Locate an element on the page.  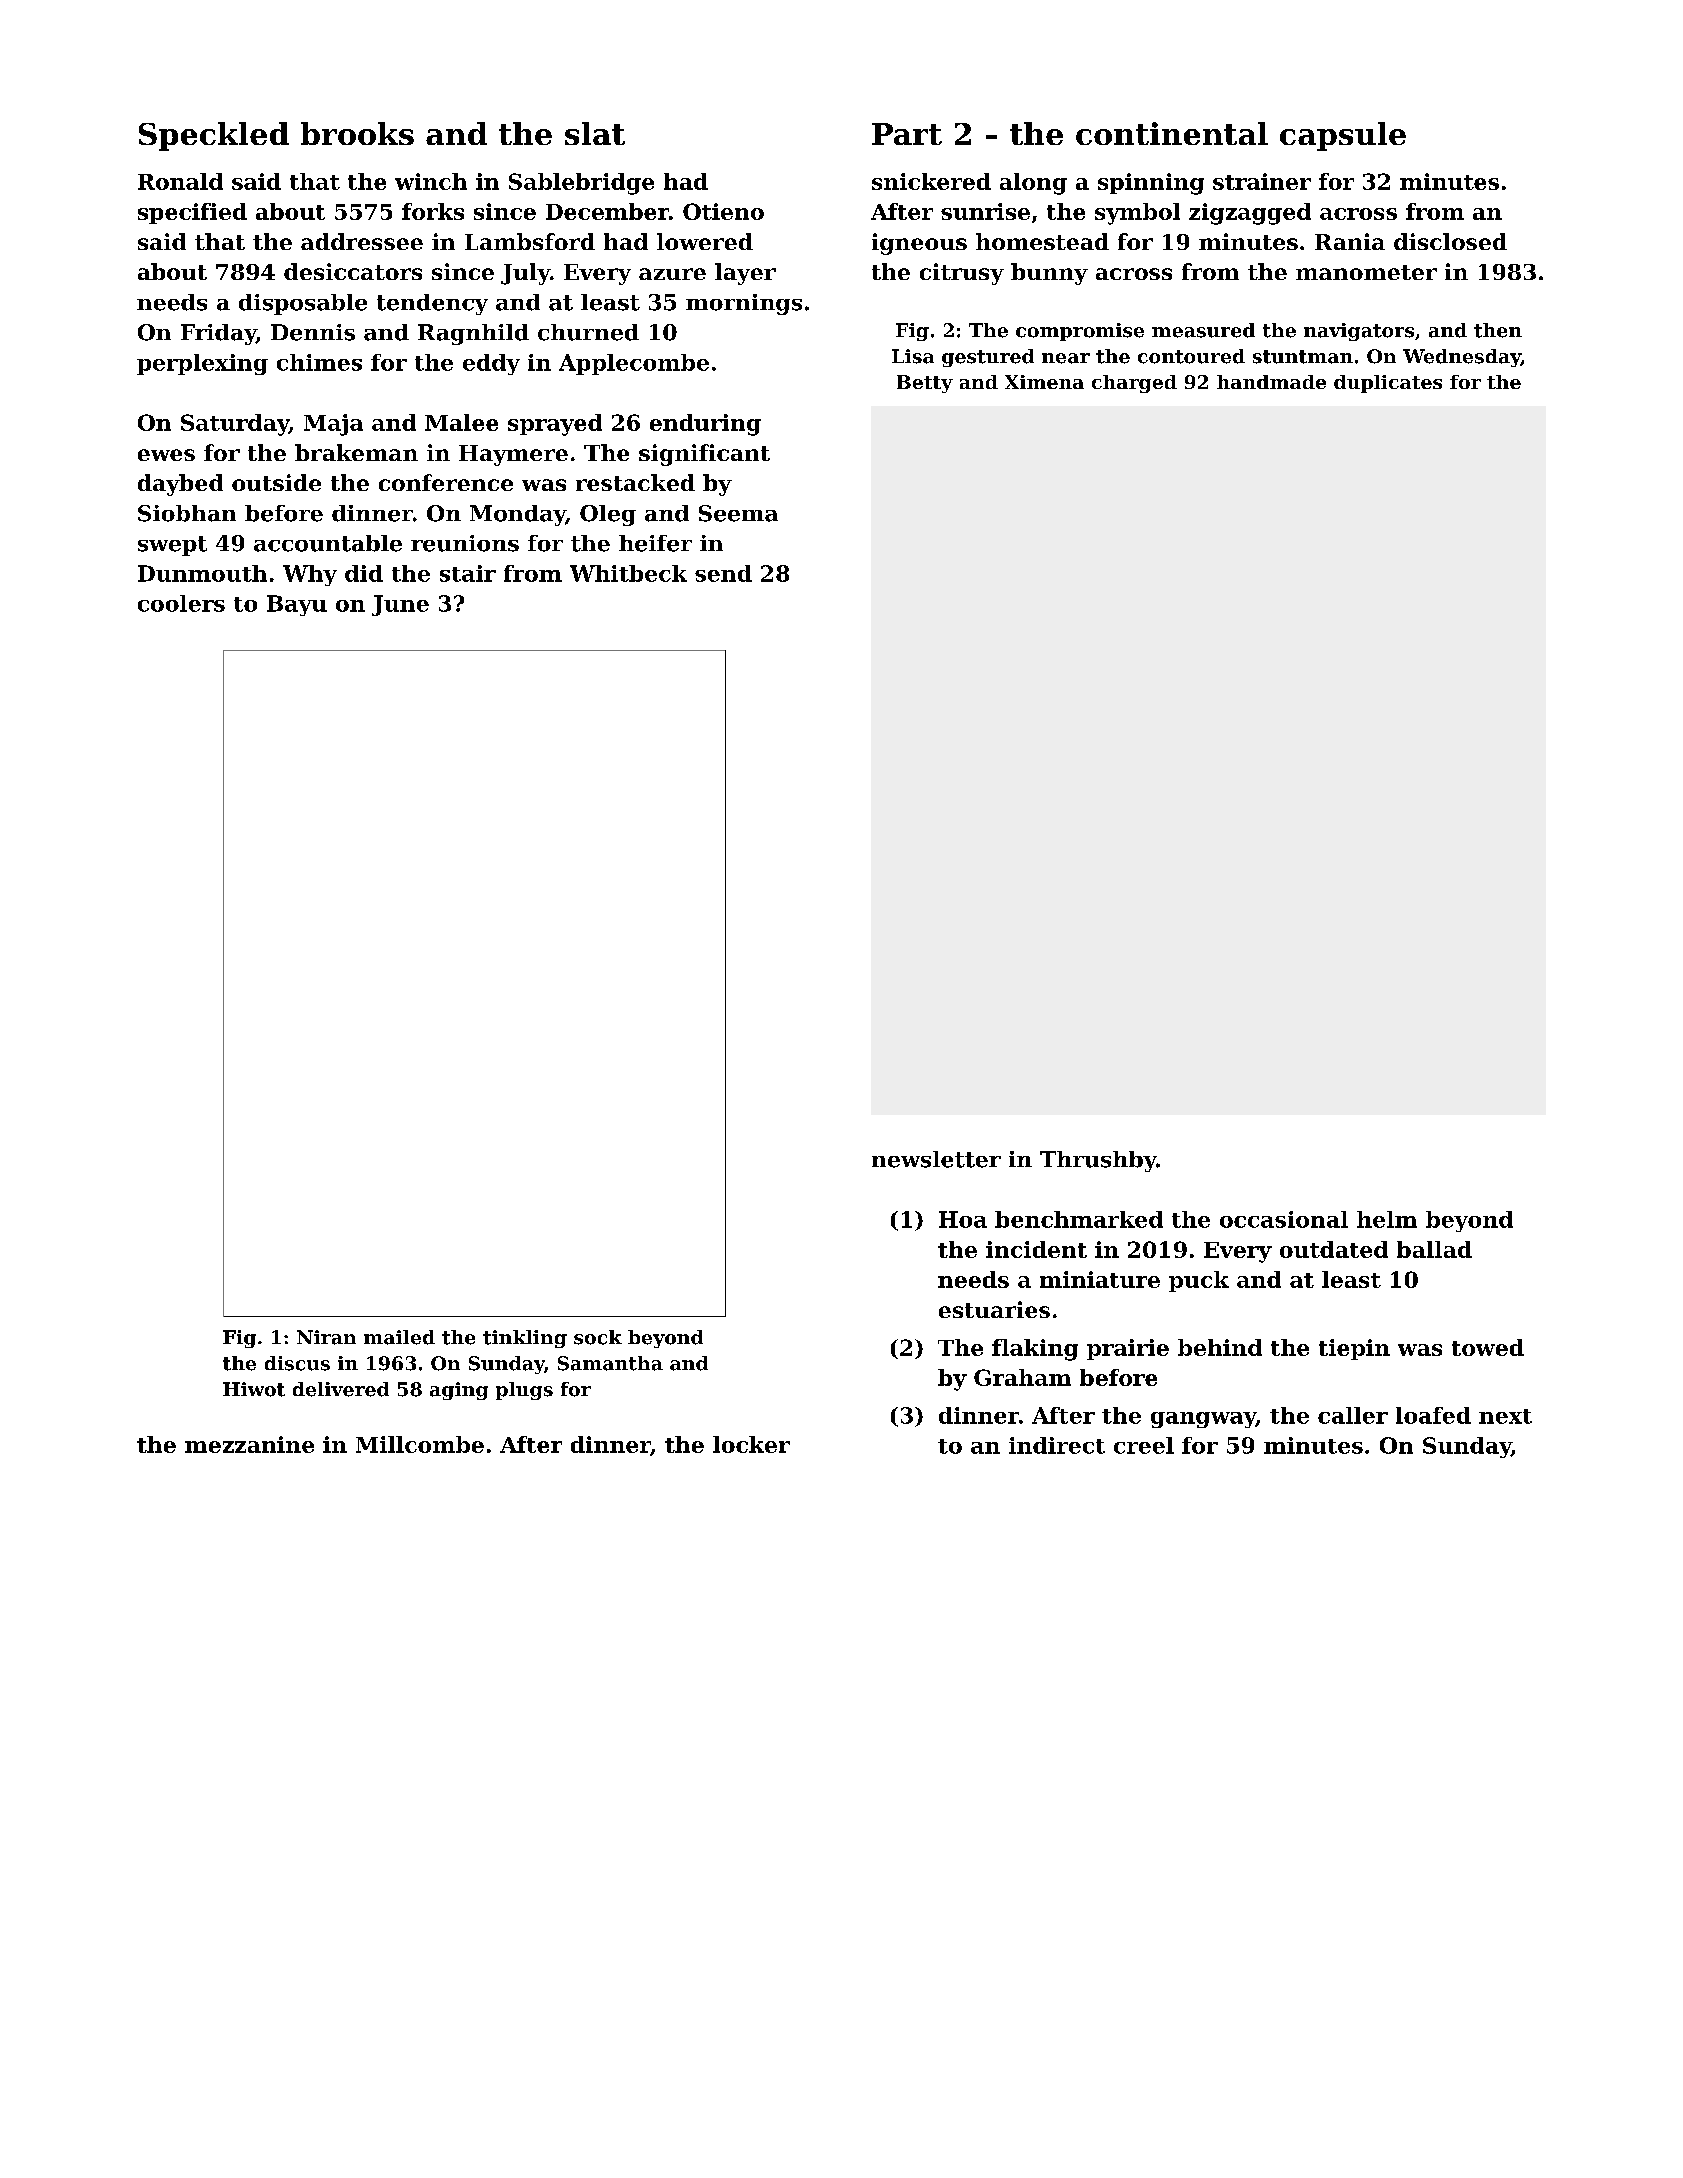
Millcombe is located at coordinates (420, 1444).
